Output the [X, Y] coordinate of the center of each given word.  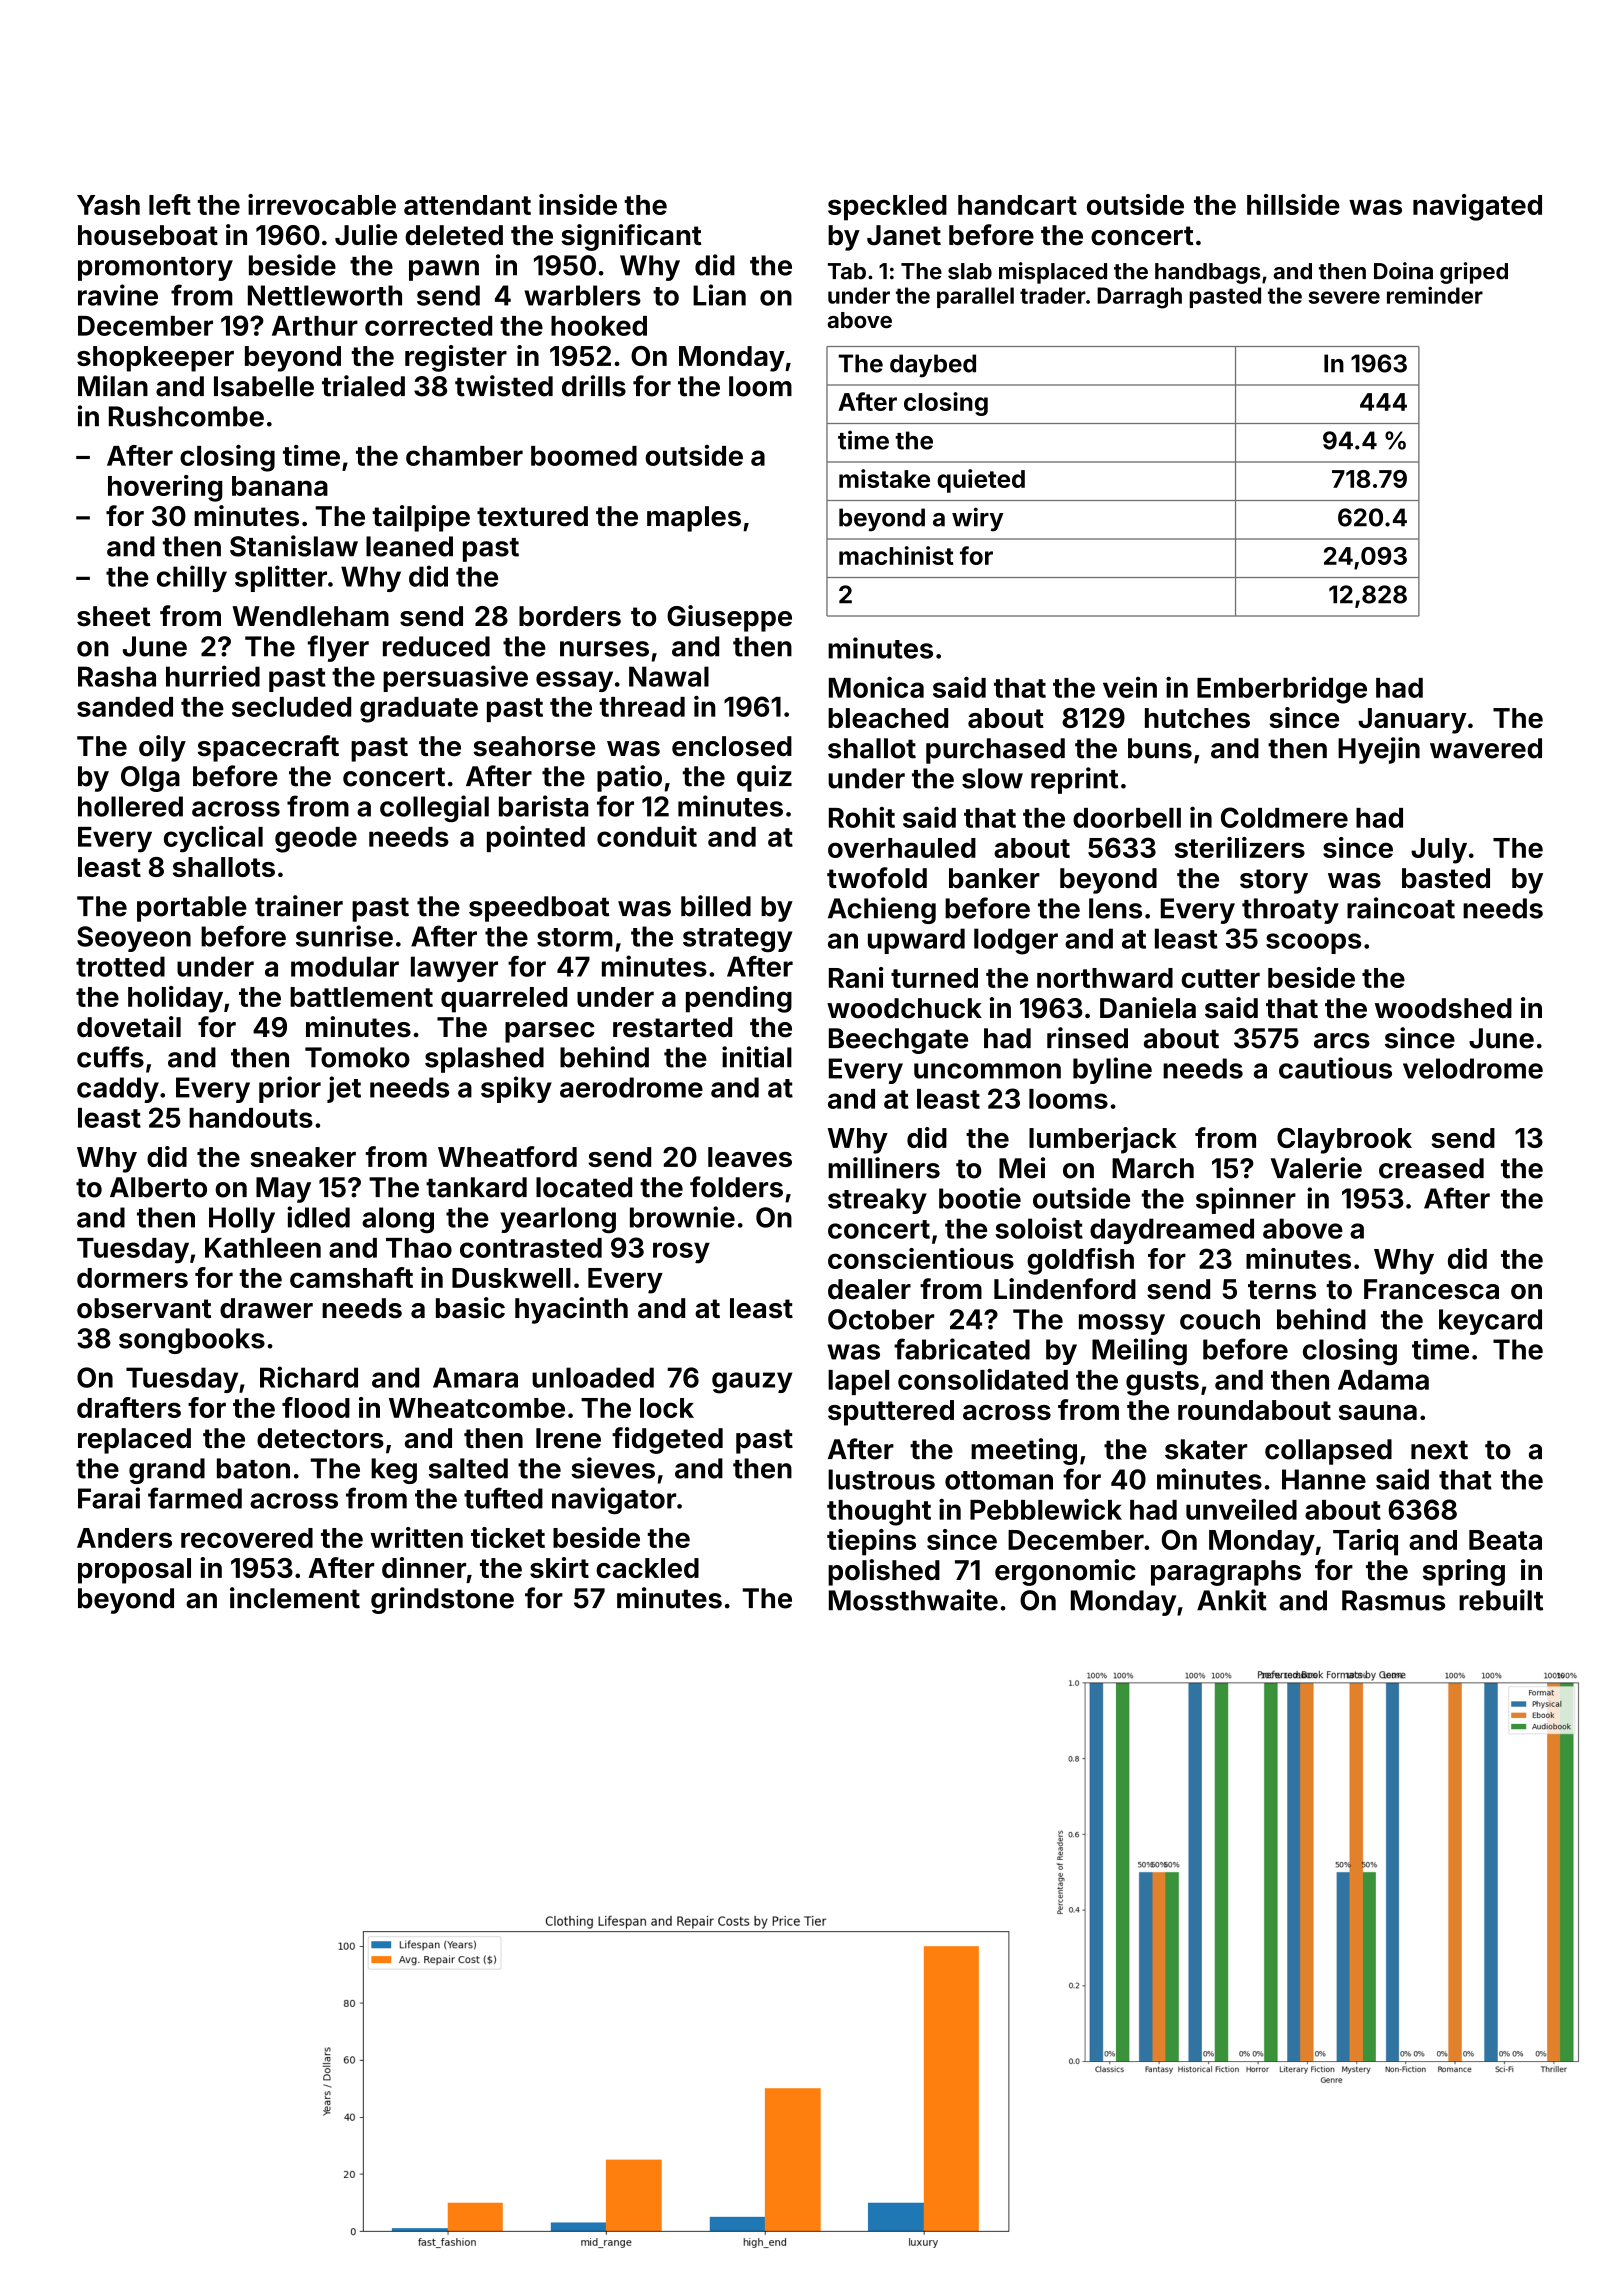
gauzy [752, 1383]
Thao [419, 1248]
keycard [1490, 1322]
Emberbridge [1282, 690]
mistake [884, 478]
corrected [428, 326]
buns [1160, 748]
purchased [995, 751]
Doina [1403, 271]
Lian [719, 295]
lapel [858, 1382]
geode [316, 840]
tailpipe [421, 518]
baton [253, 1468]
